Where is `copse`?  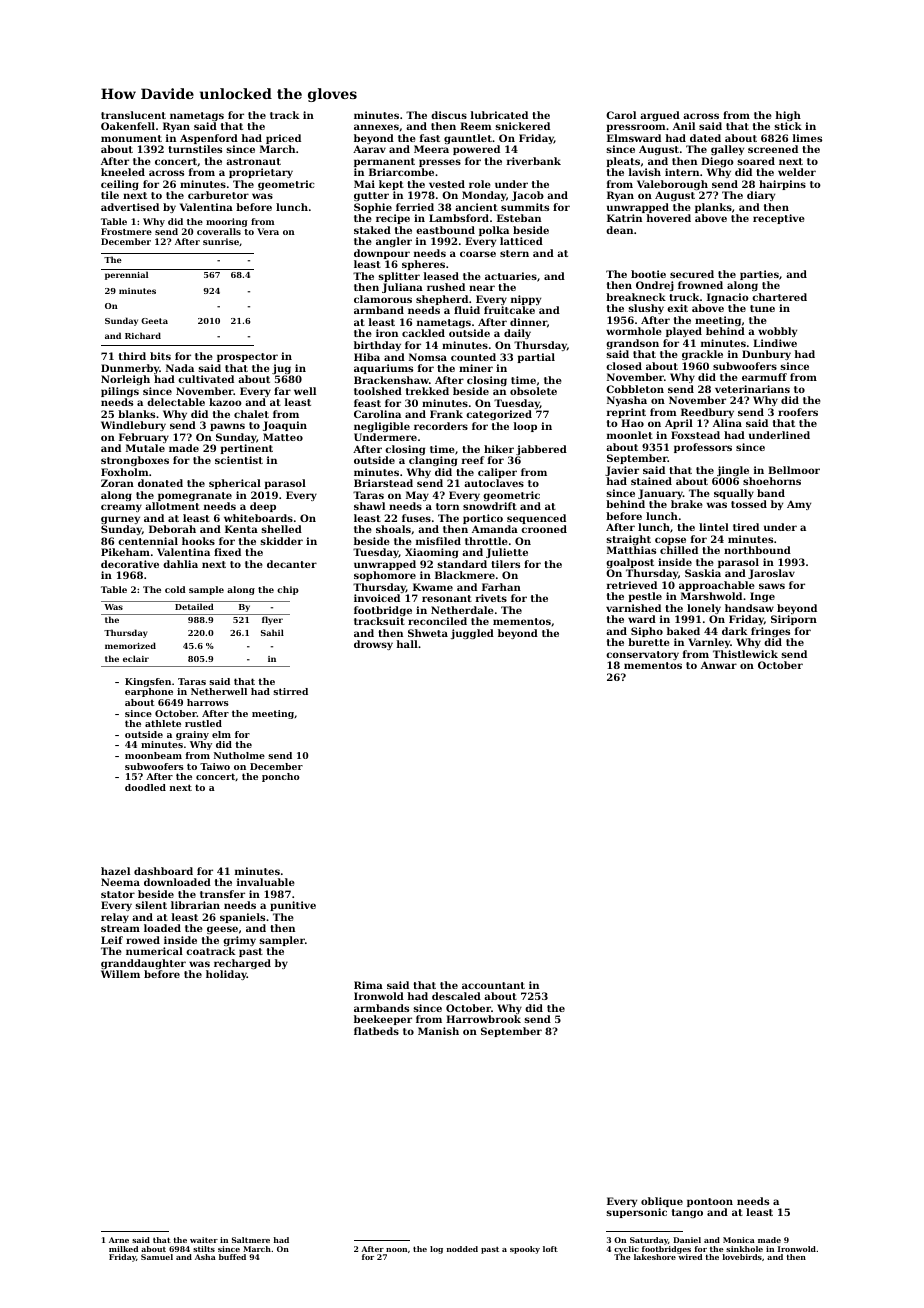
copse is located at coordinates (670, 541).
